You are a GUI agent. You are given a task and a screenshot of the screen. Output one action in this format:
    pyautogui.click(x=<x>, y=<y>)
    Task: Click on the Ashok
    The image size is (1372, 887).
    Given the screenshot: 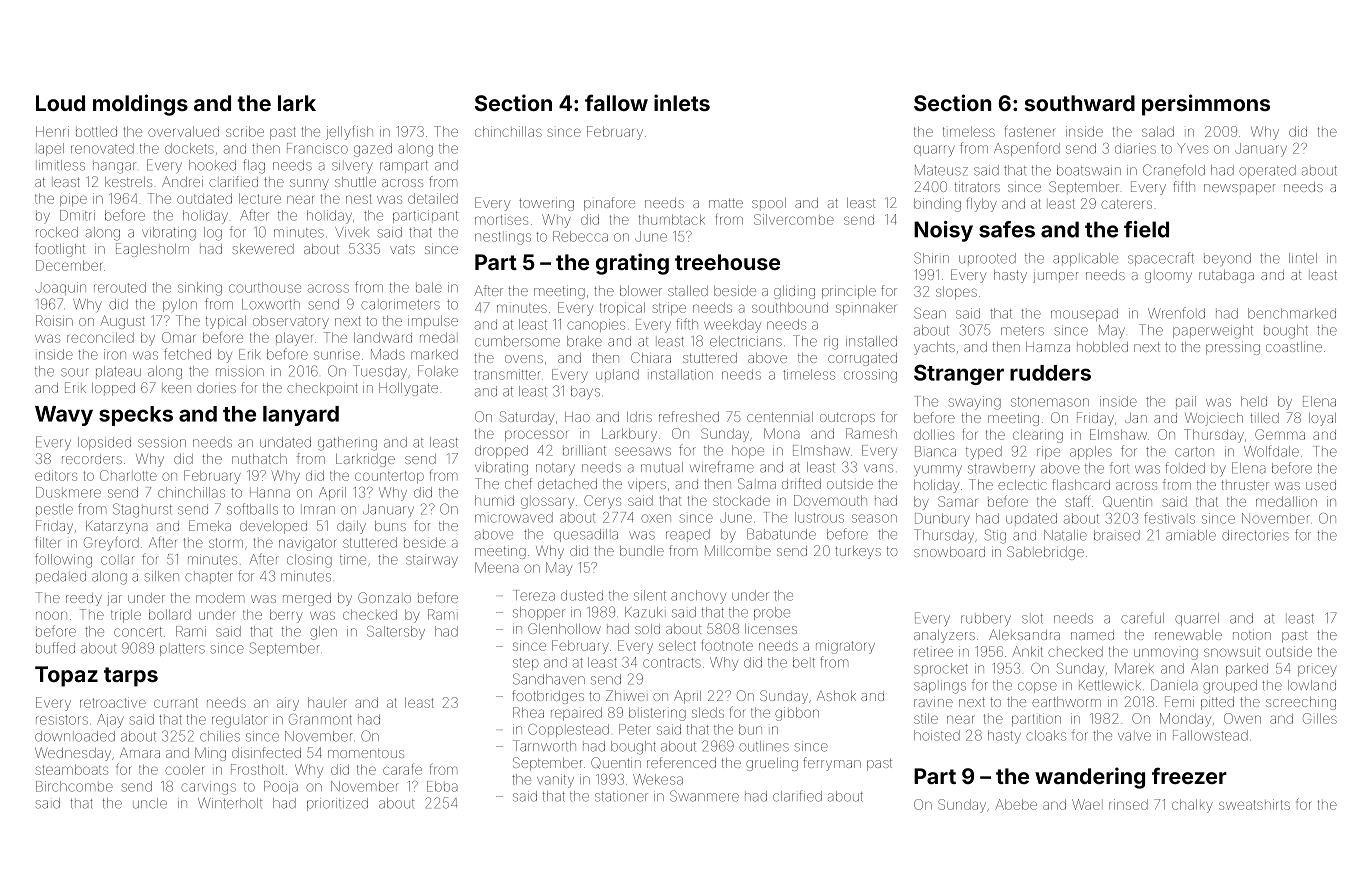 What is the action you would take?
    pyautogui.click(x=836, y=696)
